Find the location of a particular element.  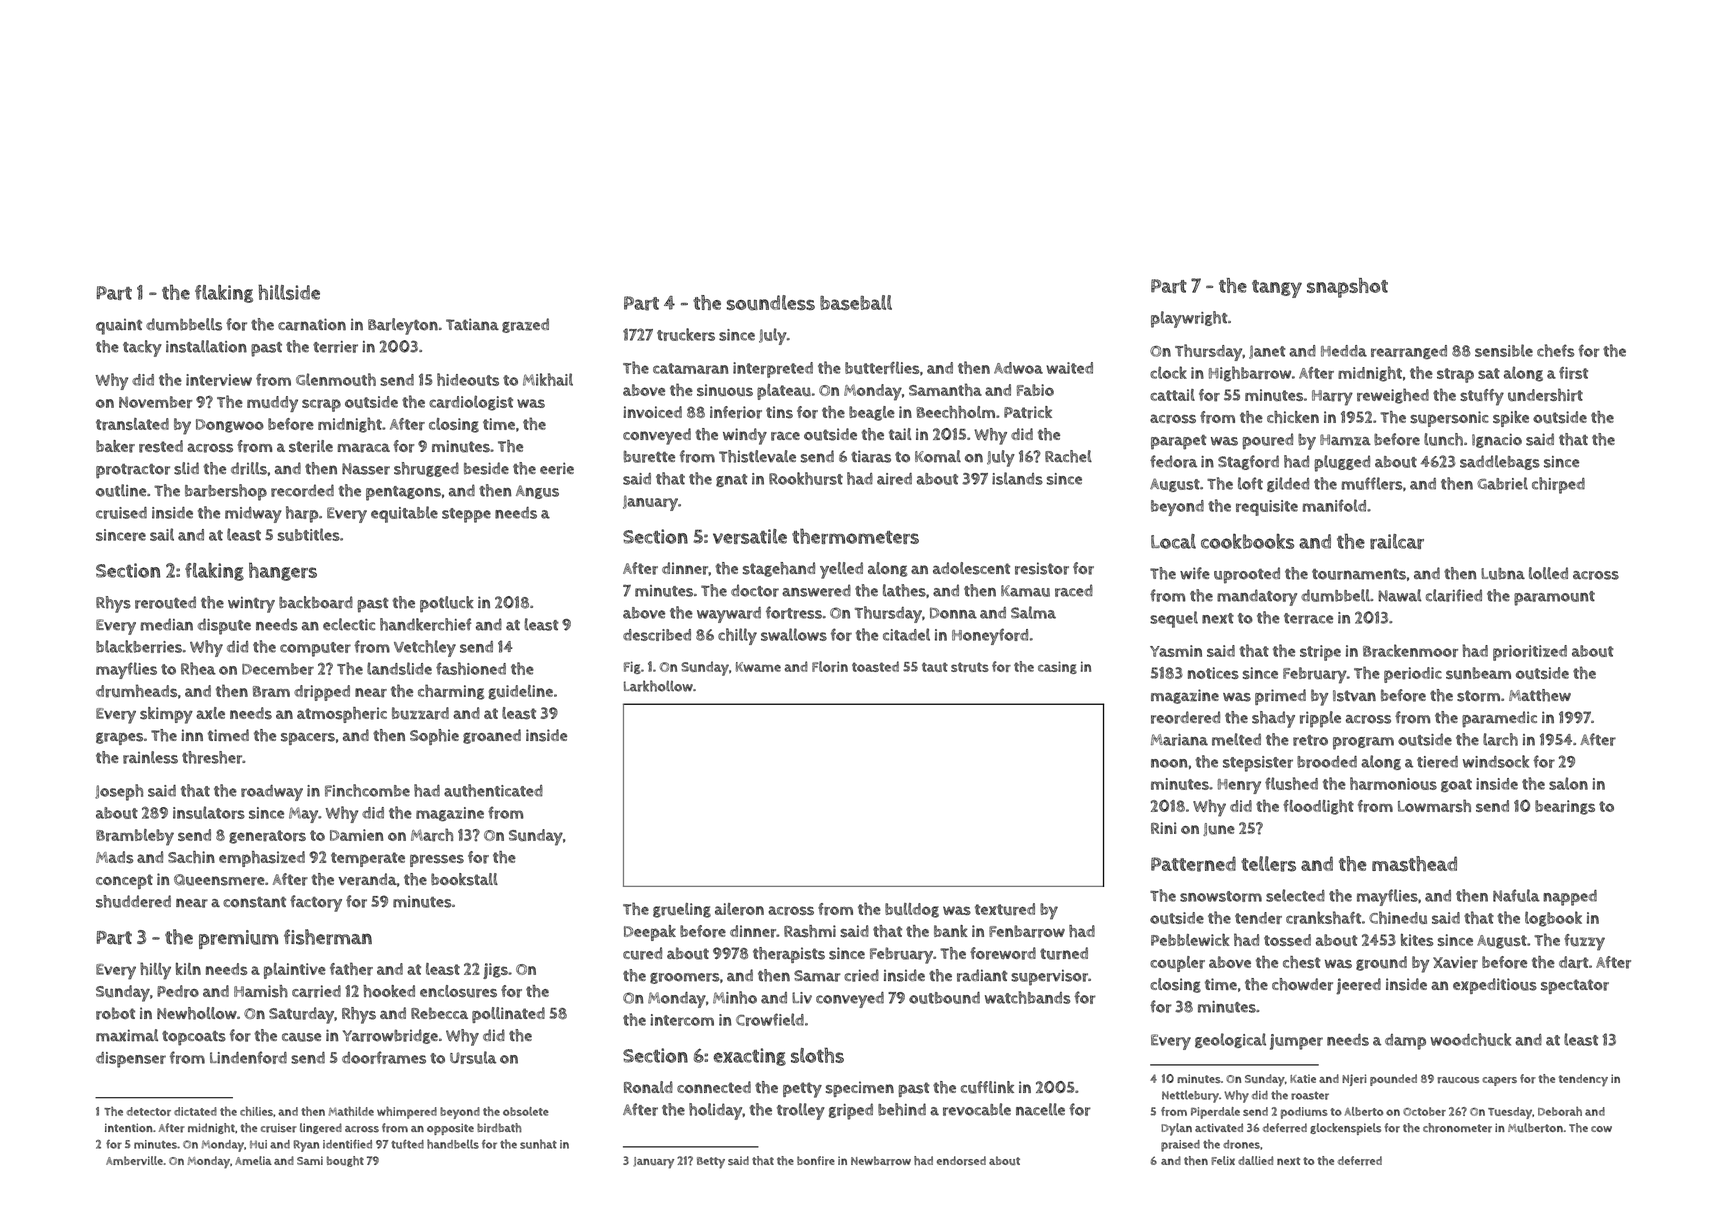

soundless is located at coordinates (771, 303).
